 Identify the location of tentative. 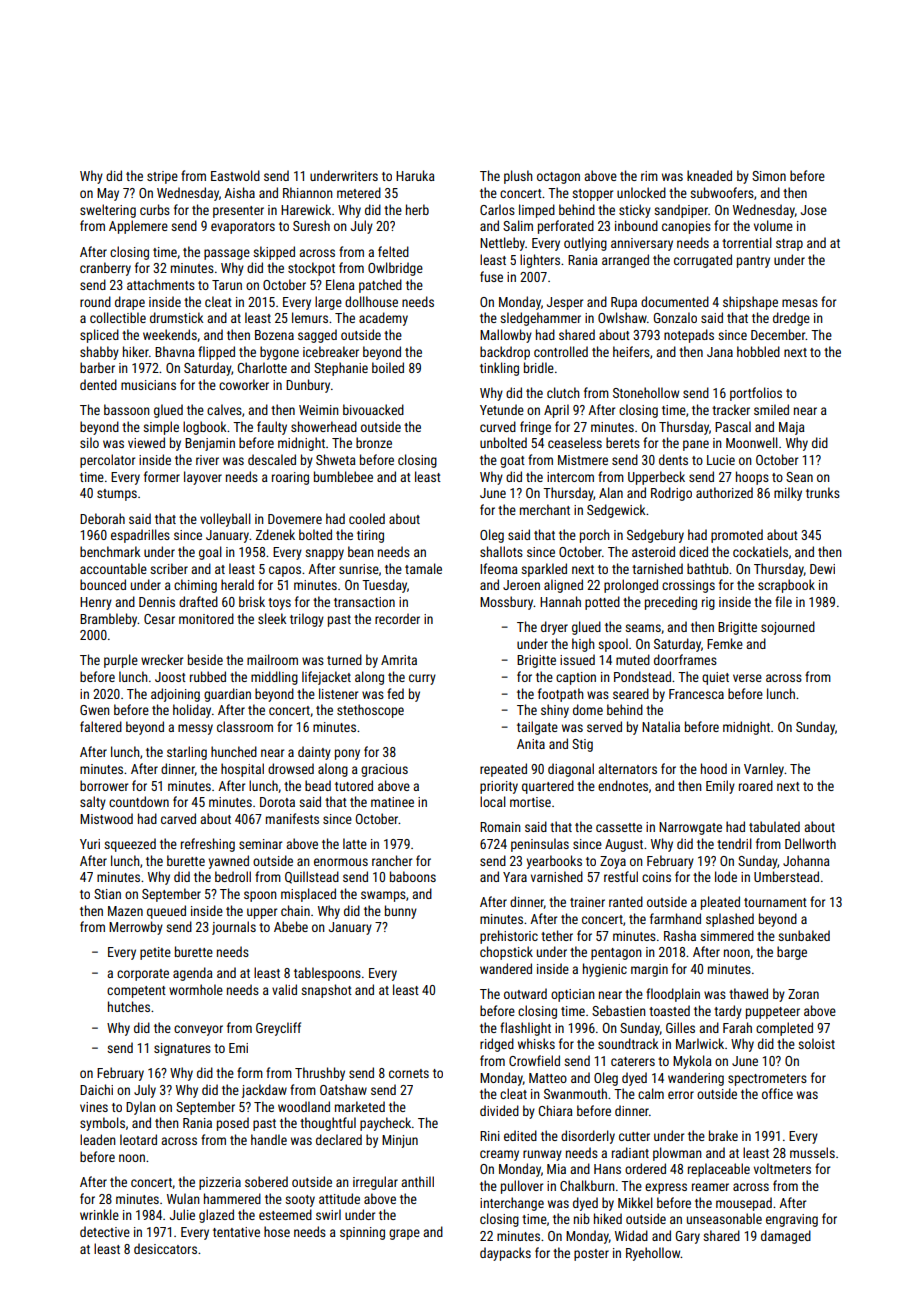
(236, 1232).
